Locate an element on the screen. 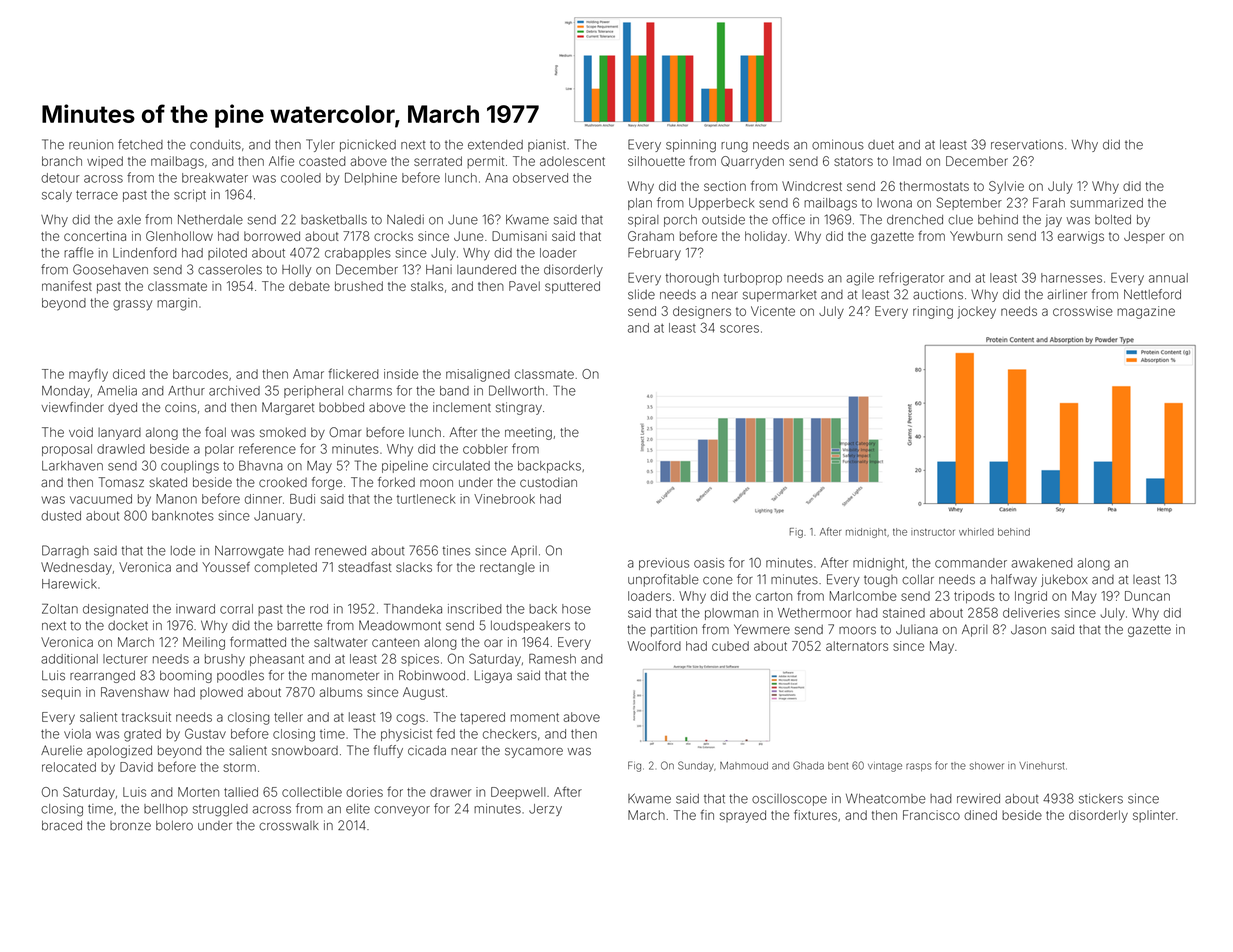 This screenshot has width=1233, height=952. drawer is located at coordinates (450, 792).
